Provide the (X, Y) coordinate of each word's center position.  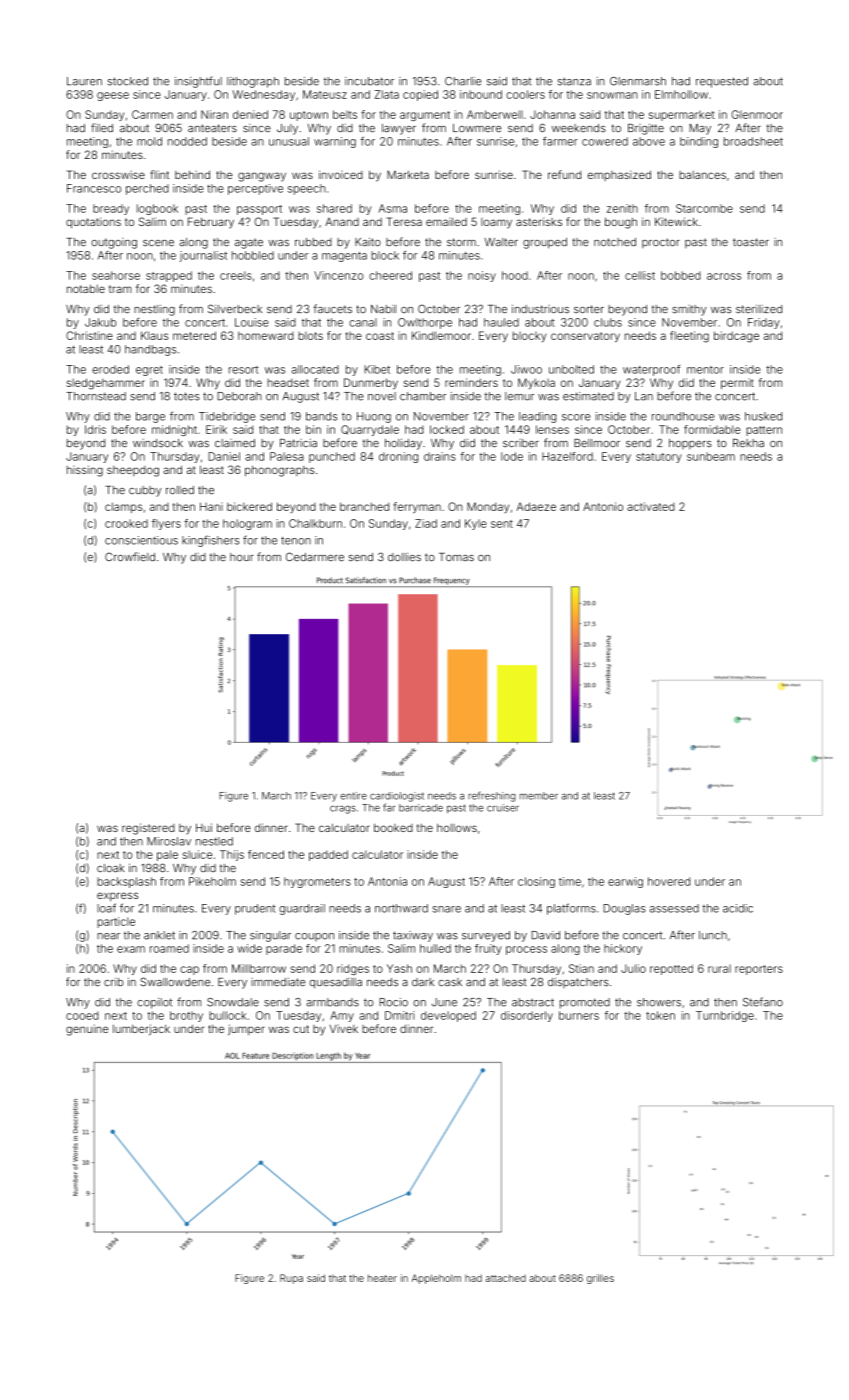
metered (194, 335)
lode (512, 456)
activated (651, 506)
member (539, 796)
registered (148, 829)
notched (615, 242)
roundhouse (683, 416)
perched (147, 189)
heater (382, 1278)
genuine (87, 1030)
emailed (446, 222)
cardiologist (397, 797)
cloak (110, 868)
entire (353, 796)
